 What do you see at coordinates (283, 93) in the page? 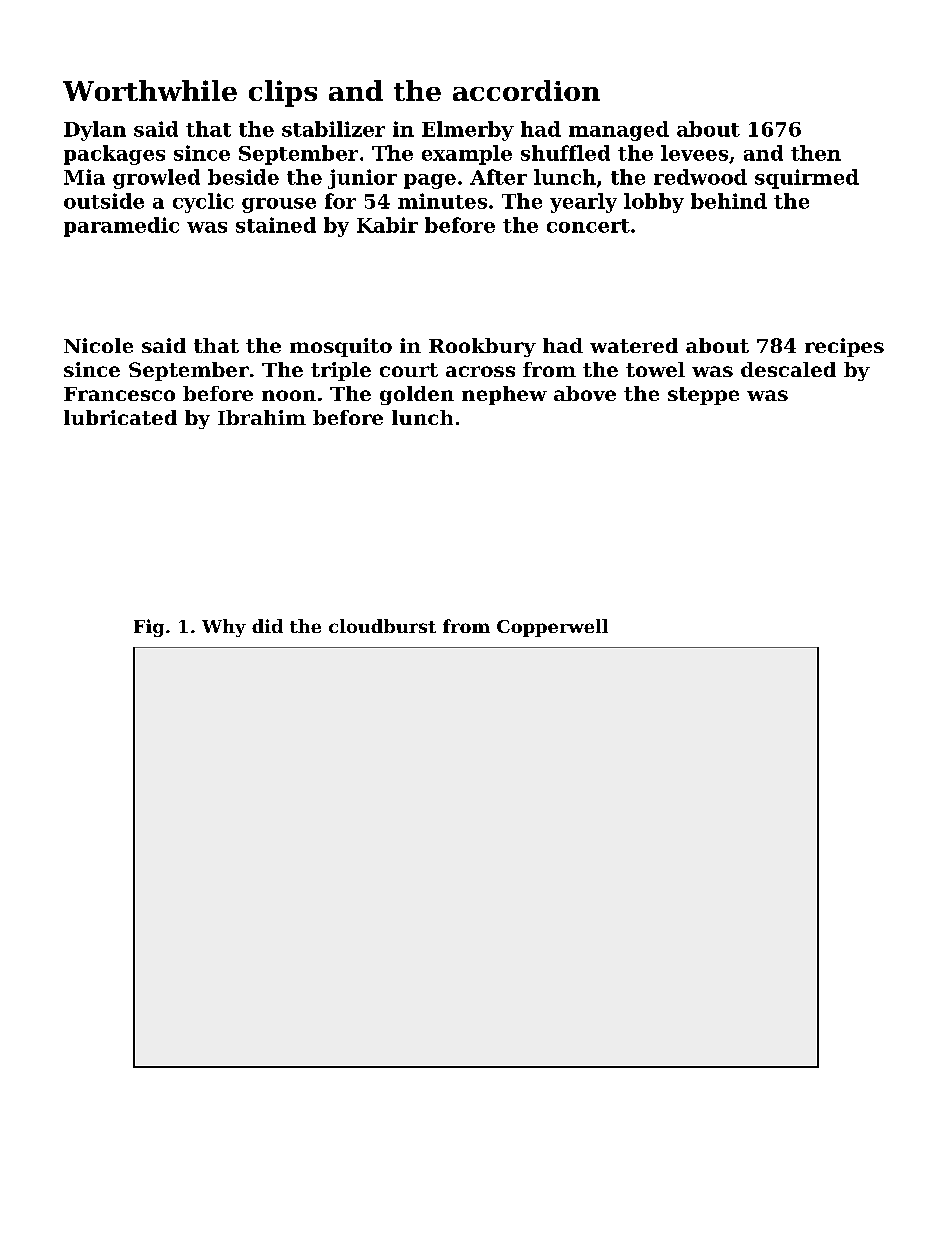
I see `clips` at bounding box center [283, 93].
